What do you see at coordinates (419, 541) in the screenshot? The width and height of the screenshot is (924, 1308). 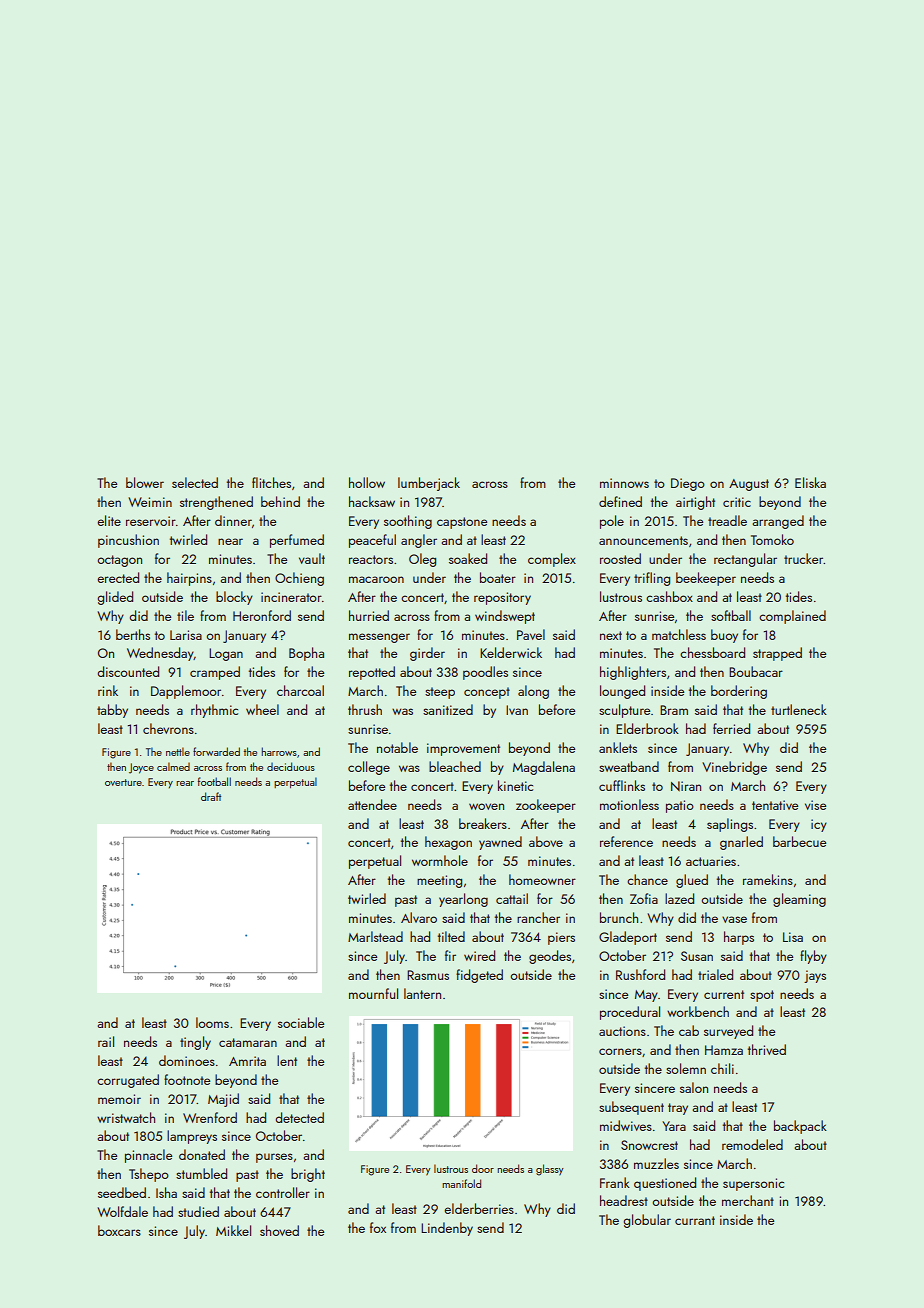 I see `angler` at bounding box center [419, 541].
